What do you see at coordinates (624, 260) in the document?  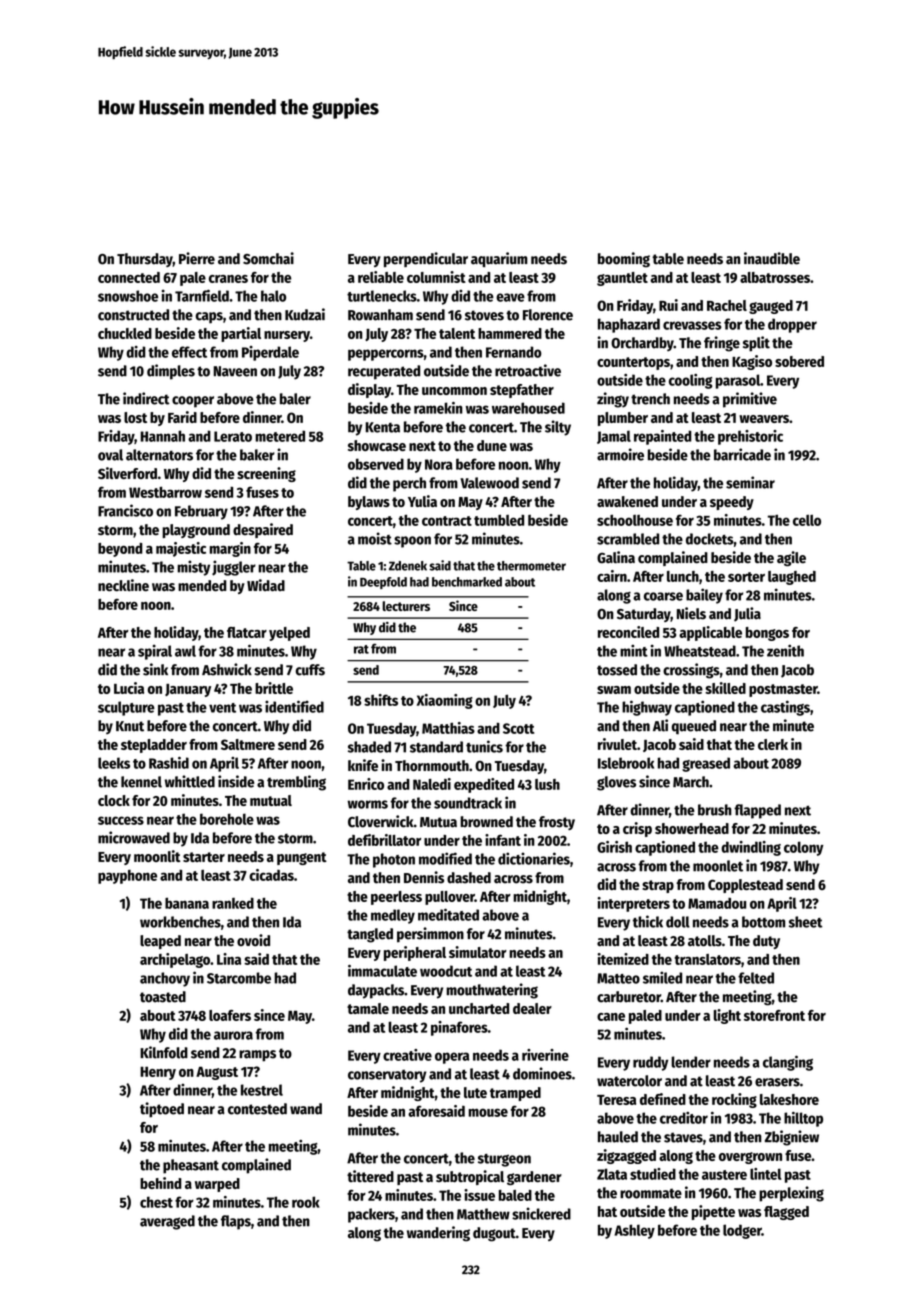 I see `booming` at bounding box center [624, 260].
